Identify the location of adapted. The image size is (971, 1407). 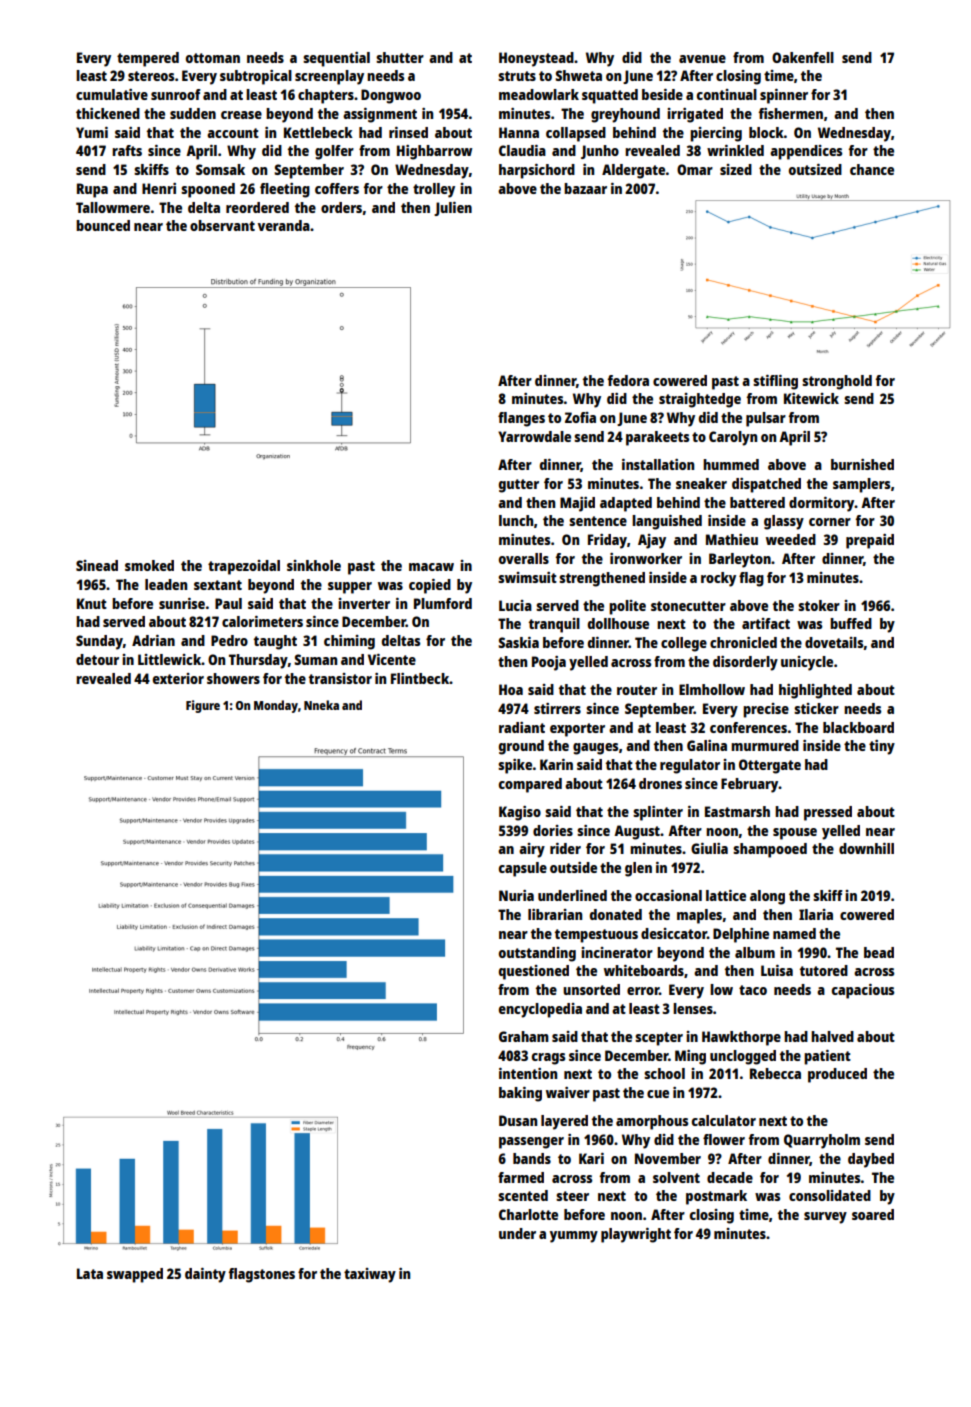
(626, 504).
